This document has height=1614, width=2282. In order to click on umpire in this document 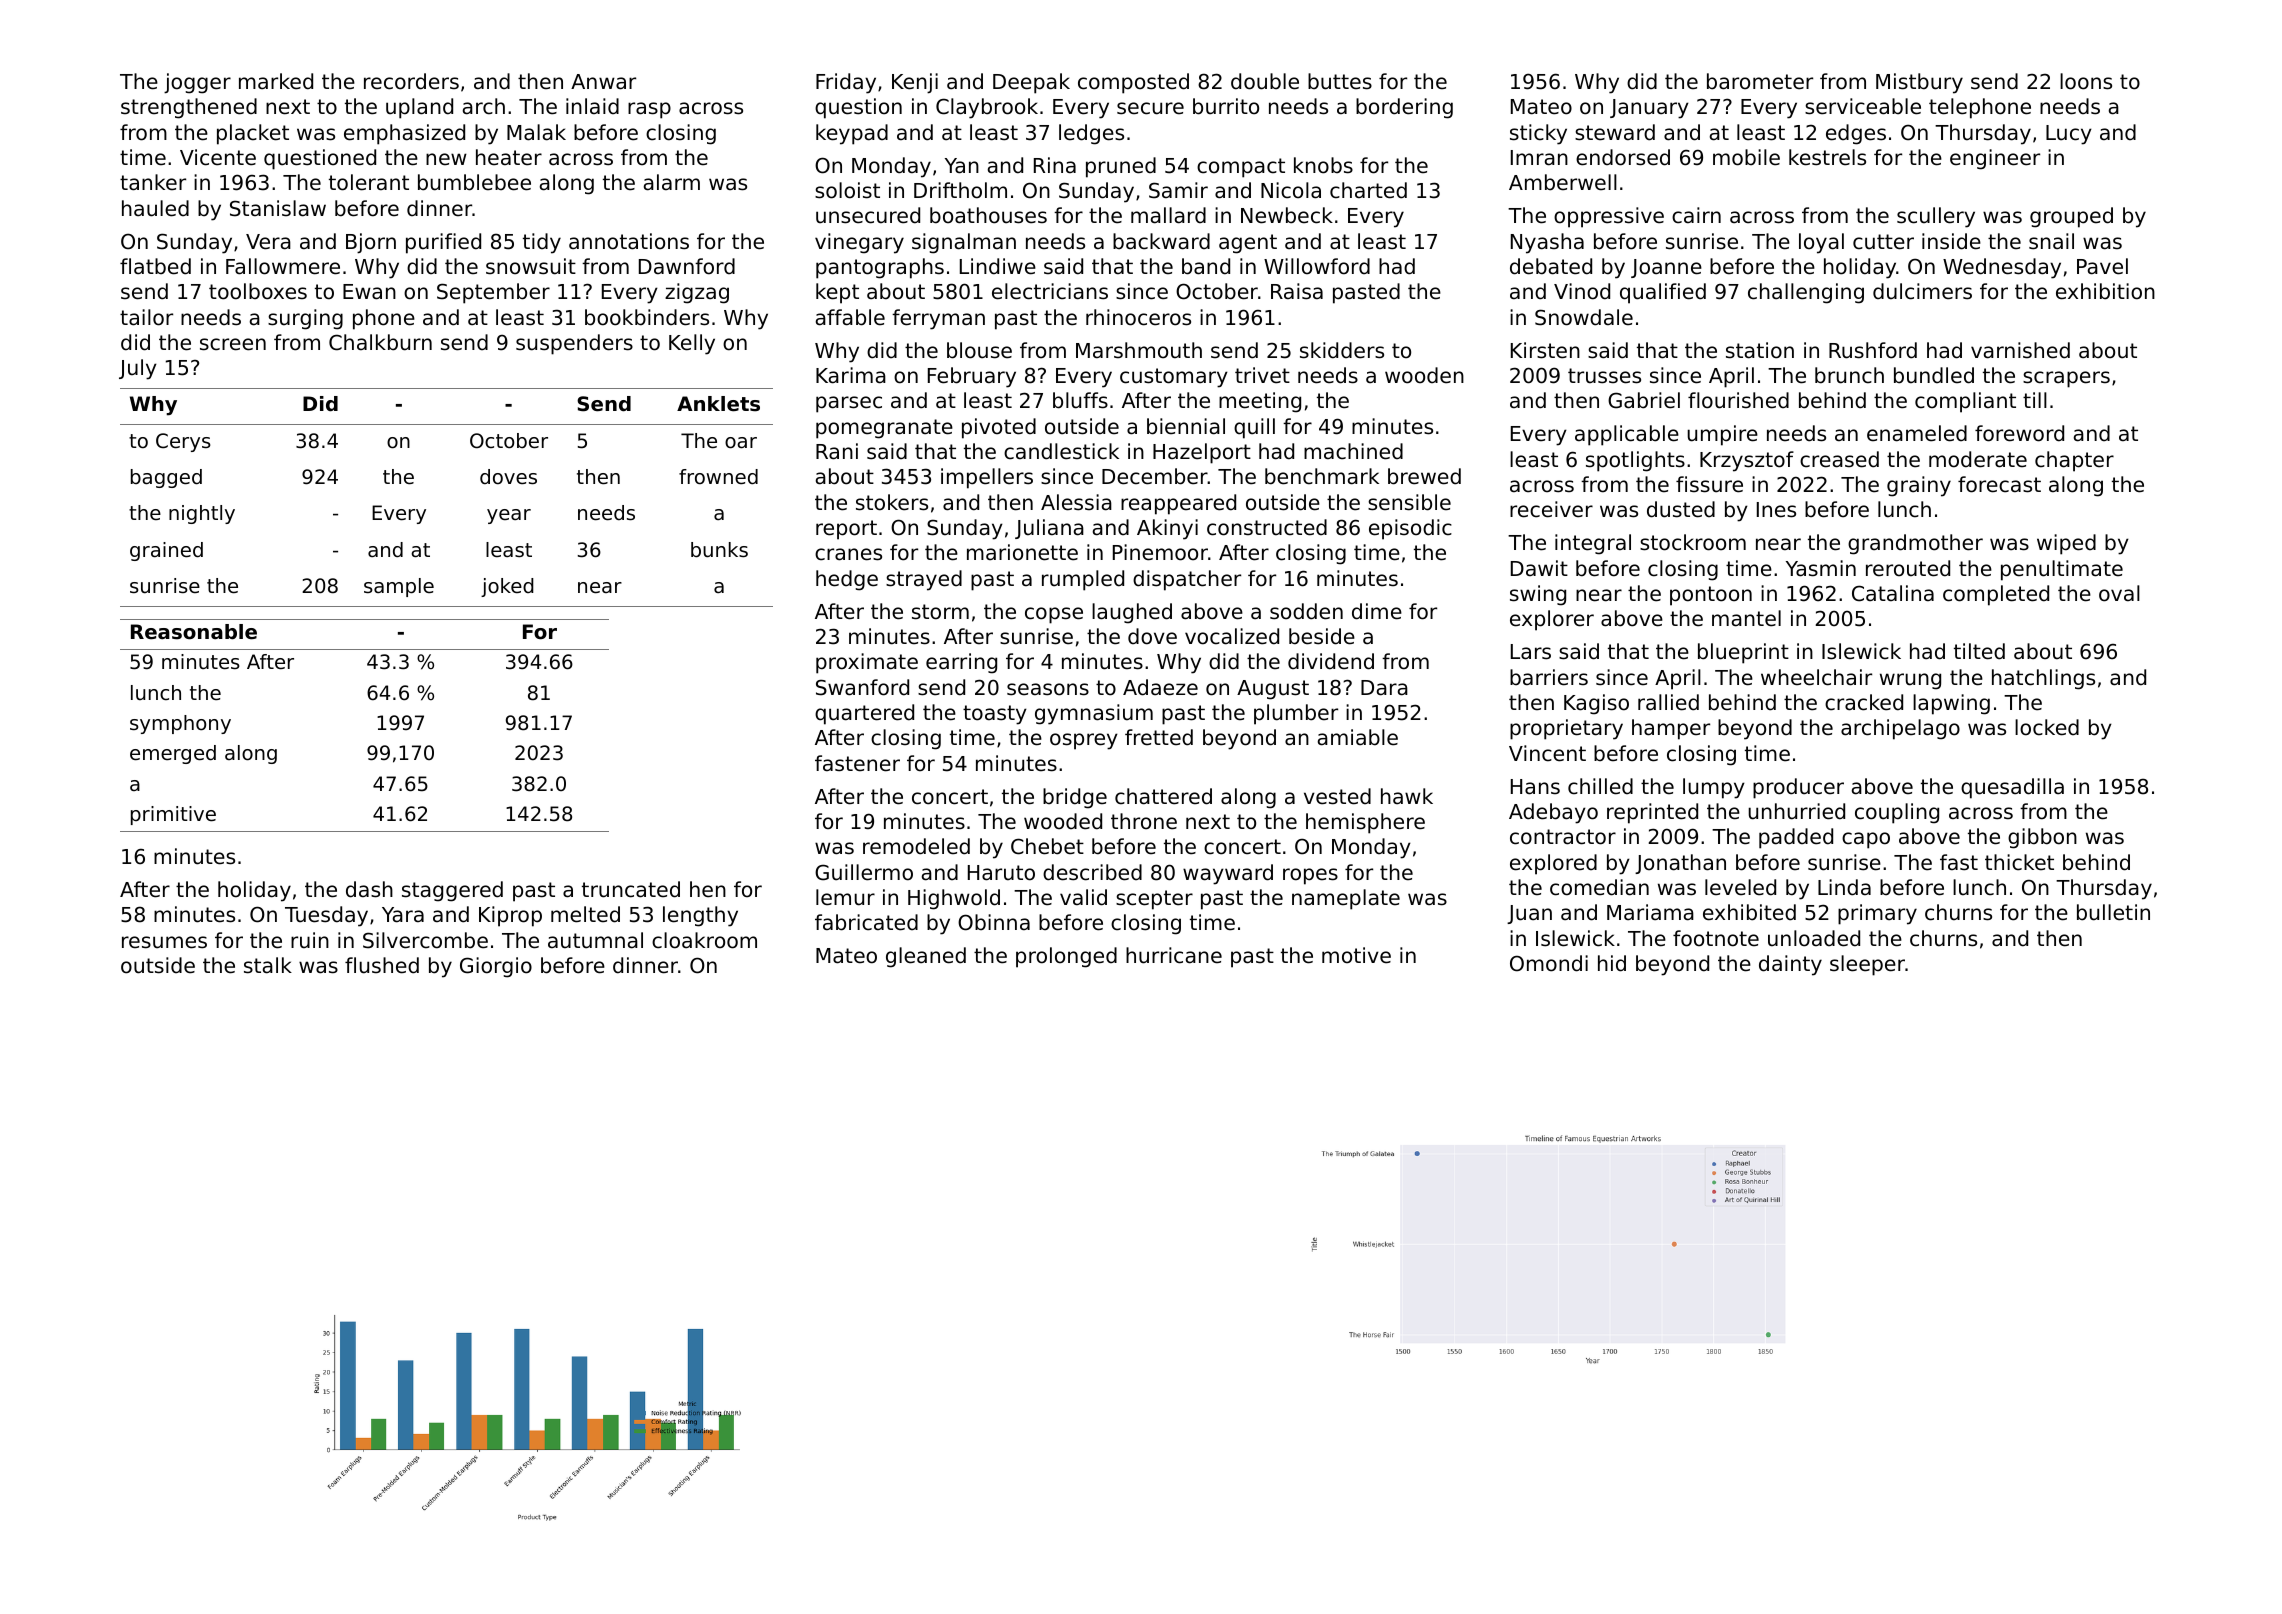, I will do `click(1722, 435)`.
